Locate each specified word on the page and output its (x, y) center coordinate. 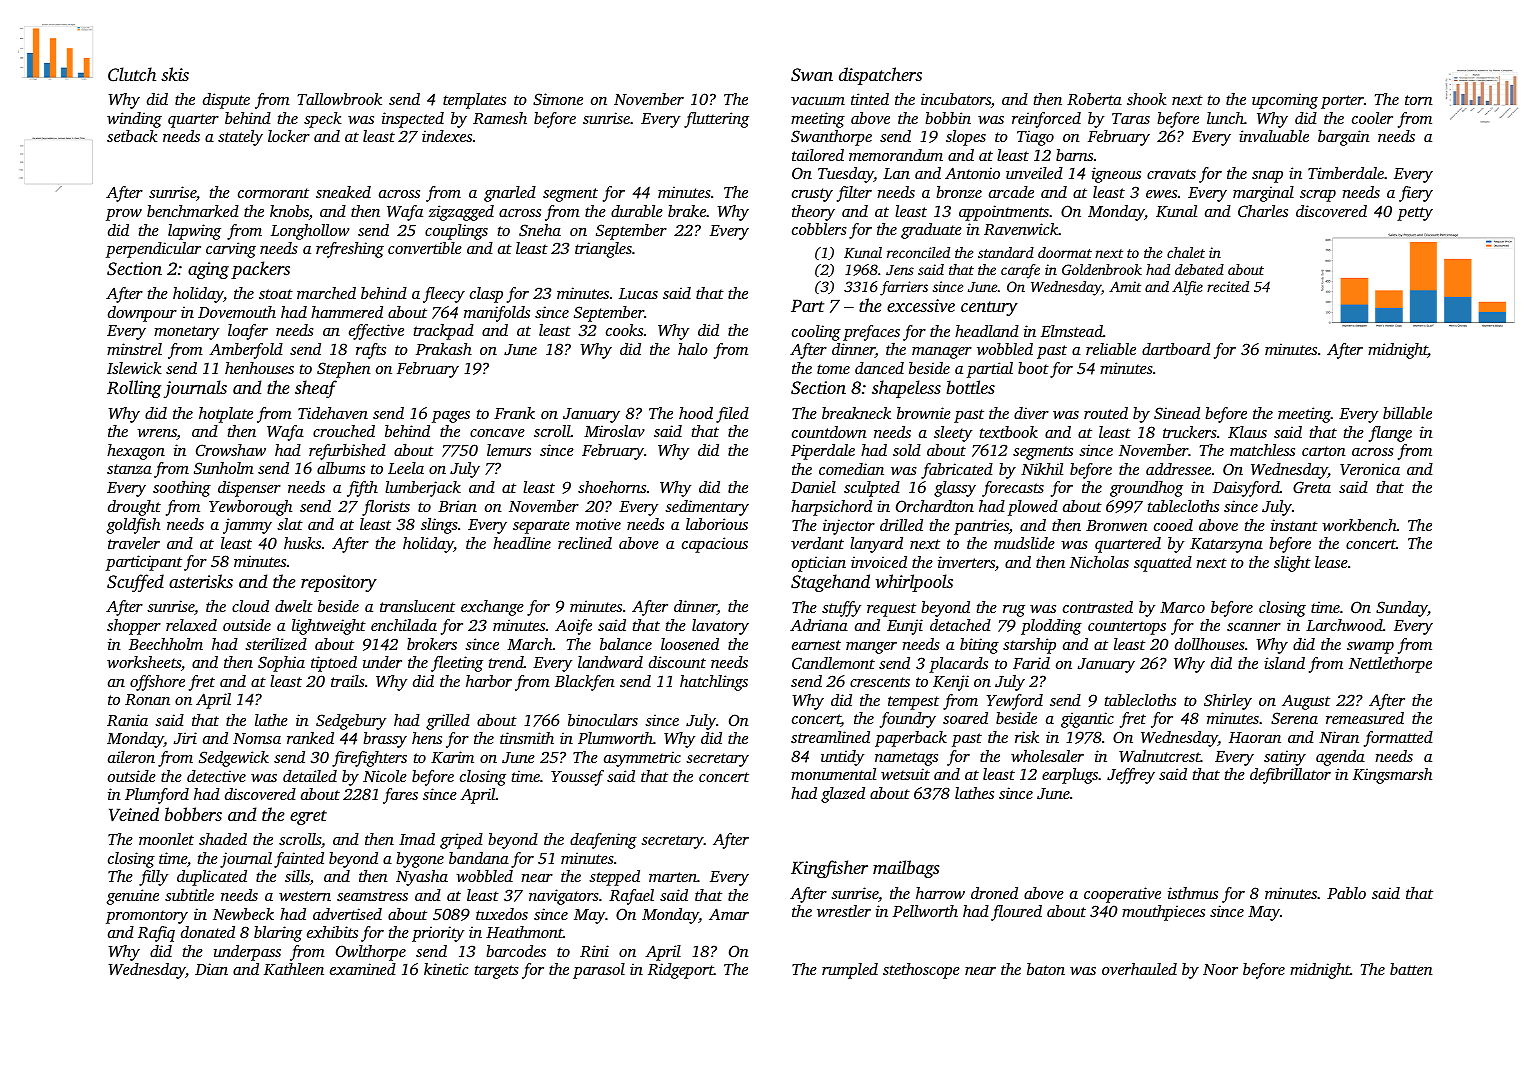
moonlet (166, 839)
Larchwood (1344, 625)
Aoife (573, 627)
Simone (558, 99)
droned (994, 893)
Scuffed (135, 583)
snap (1267, 177)
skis (175, 74)
